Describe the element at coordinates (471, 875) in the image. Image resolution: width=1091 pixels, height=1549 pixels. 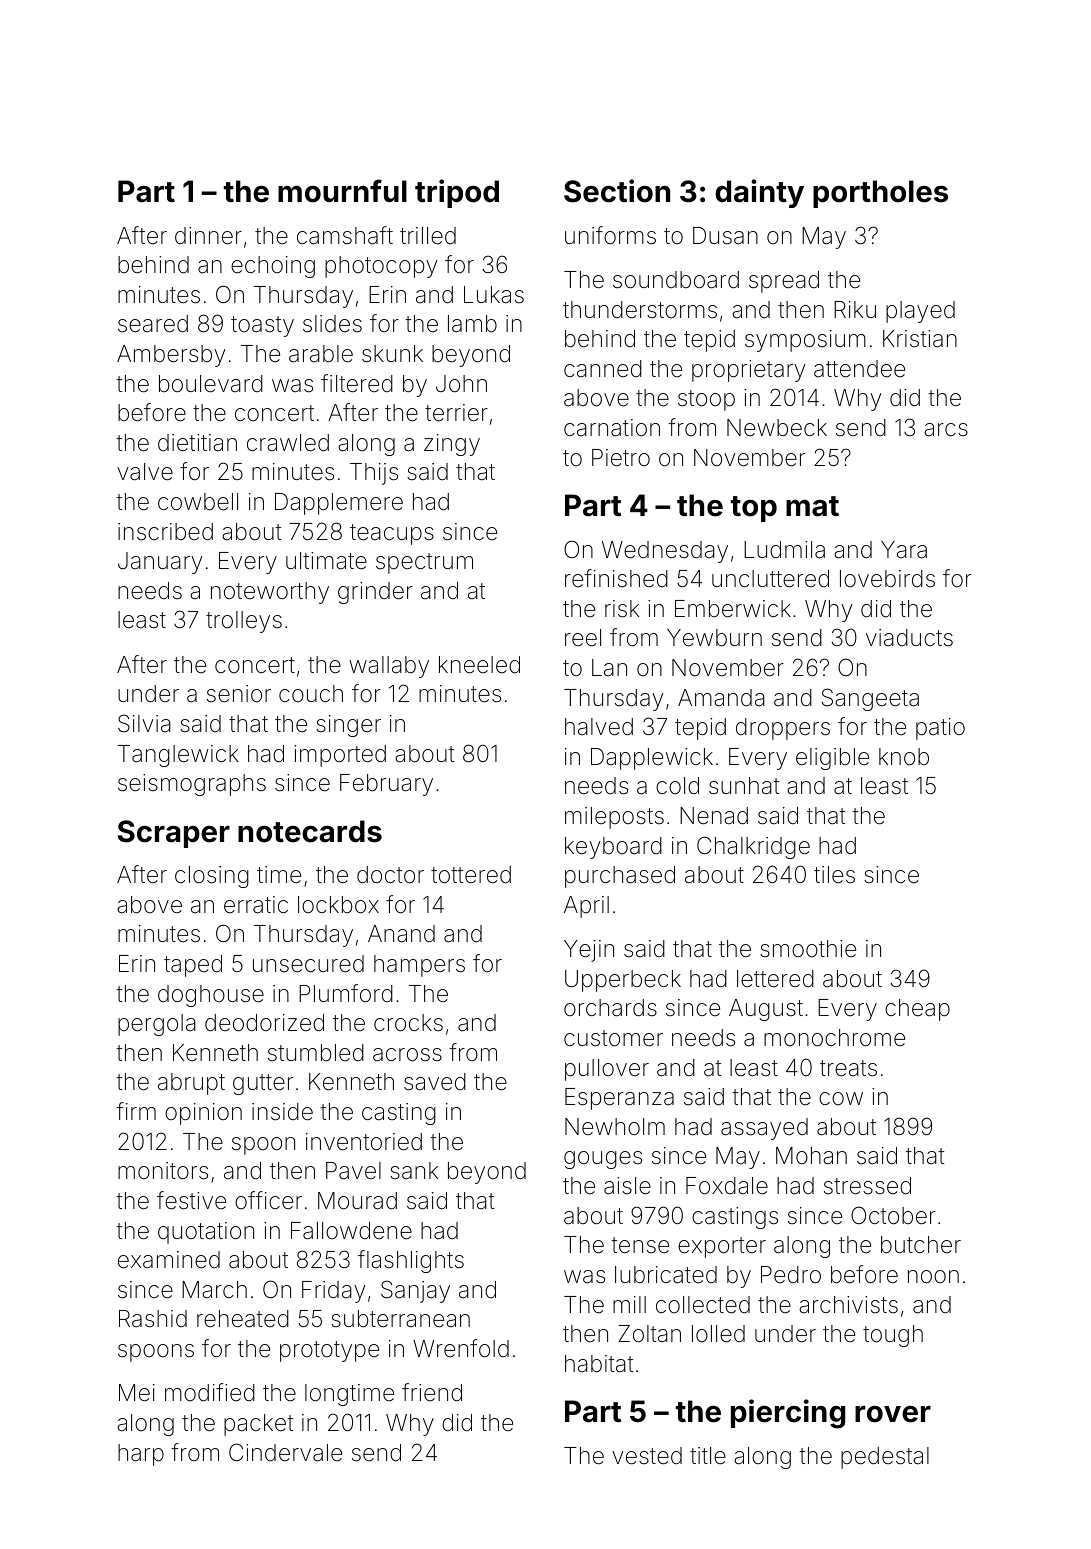
I see `tottered` at that location.
